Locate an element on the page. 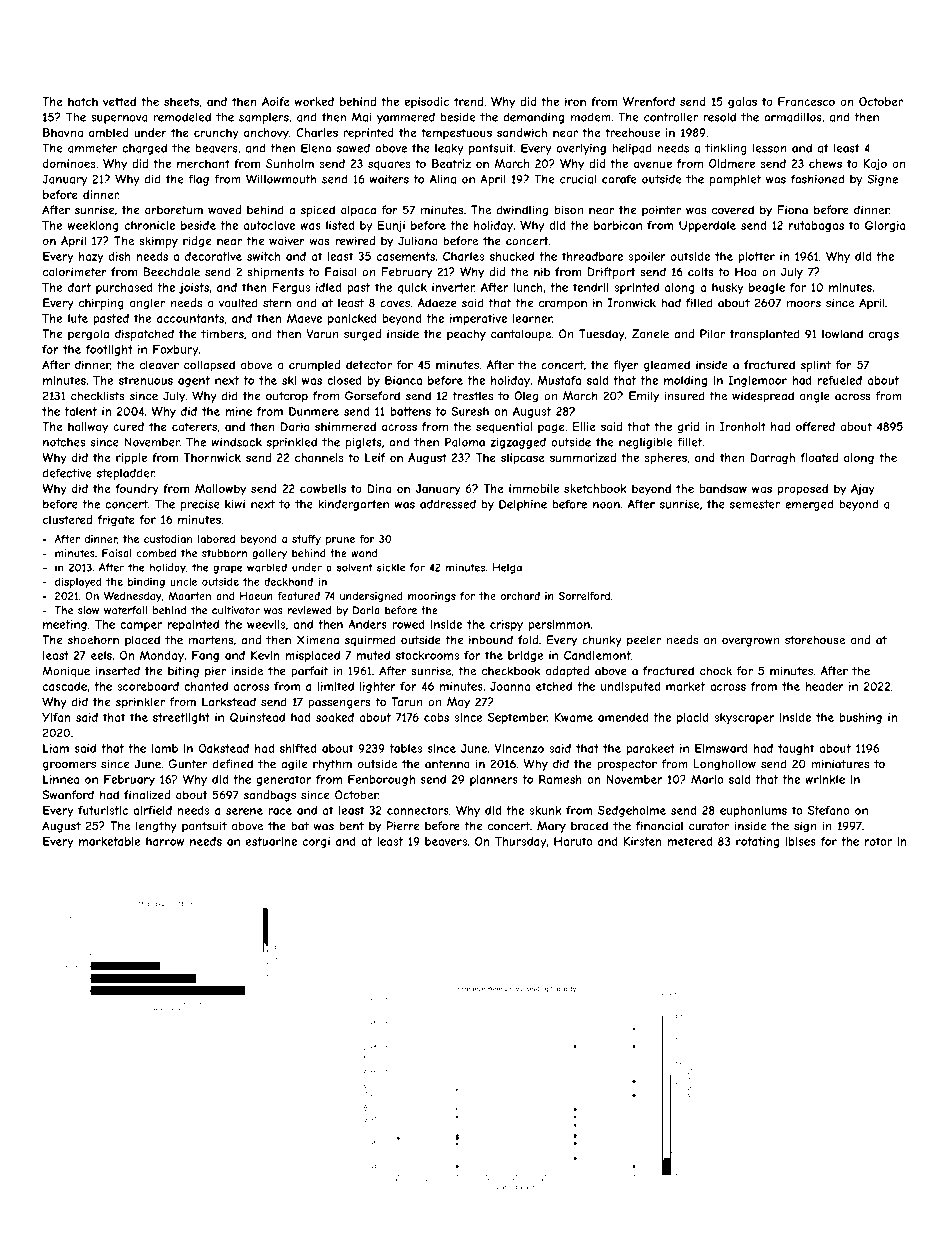  galas is located at coordinates (742, 102).
